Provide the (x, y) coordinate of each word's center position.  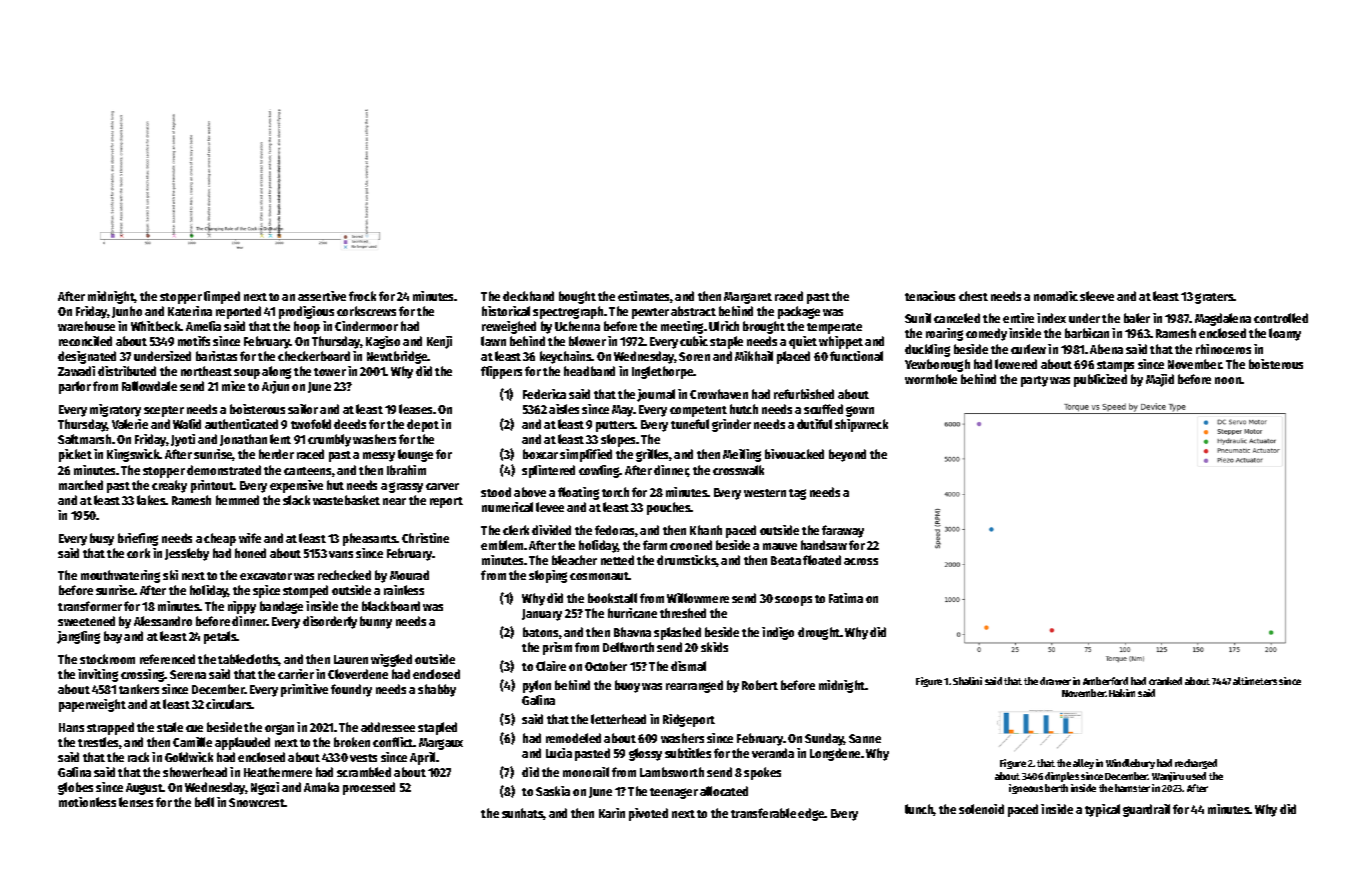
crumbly (329, 440)
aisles (564, 409)
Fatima (846, 598)
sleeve (1097, 296)
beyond (847, 455)
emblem (502, 545)
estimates (643, 296)
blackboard (391, 606)
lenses (136, 802)
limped (222, 297)
